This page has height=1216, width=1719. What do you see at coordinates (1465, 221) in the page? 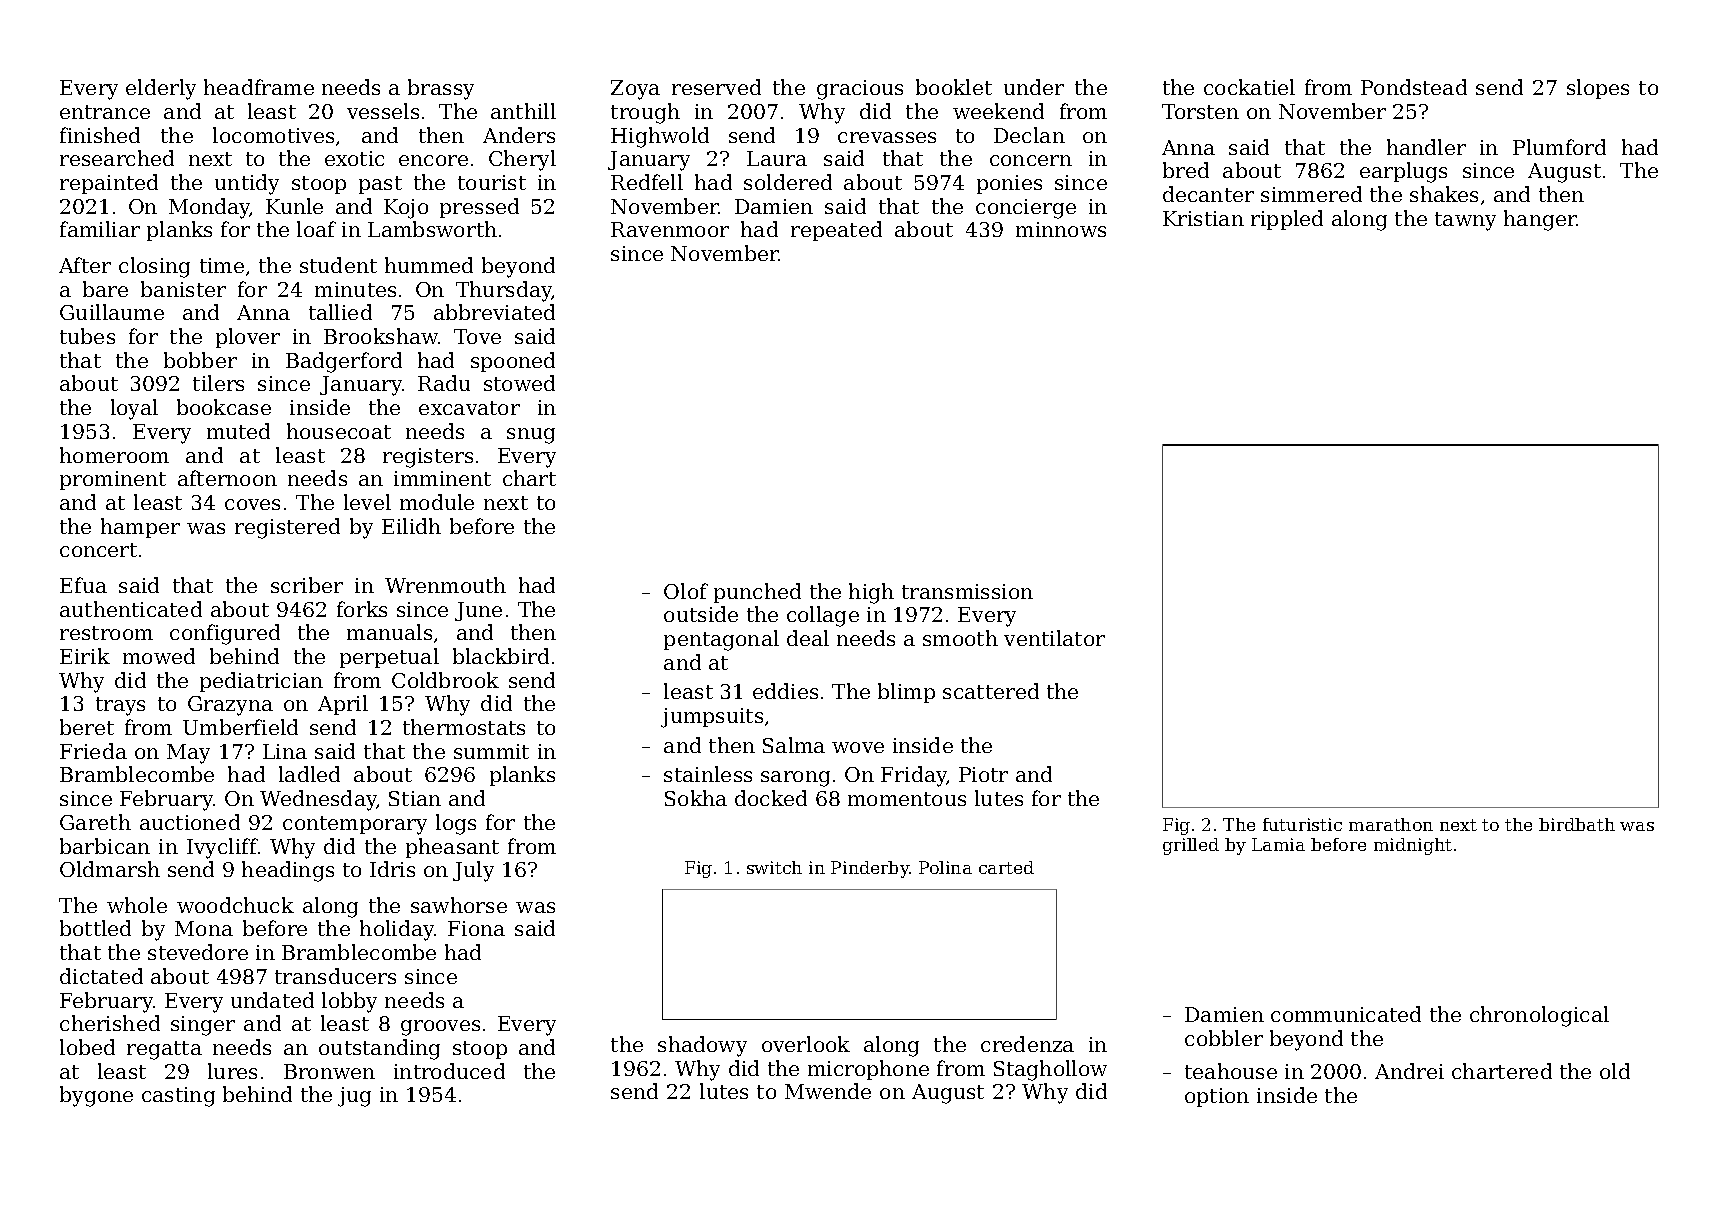
I see `tawny` at bounding box center [1465, 221].
